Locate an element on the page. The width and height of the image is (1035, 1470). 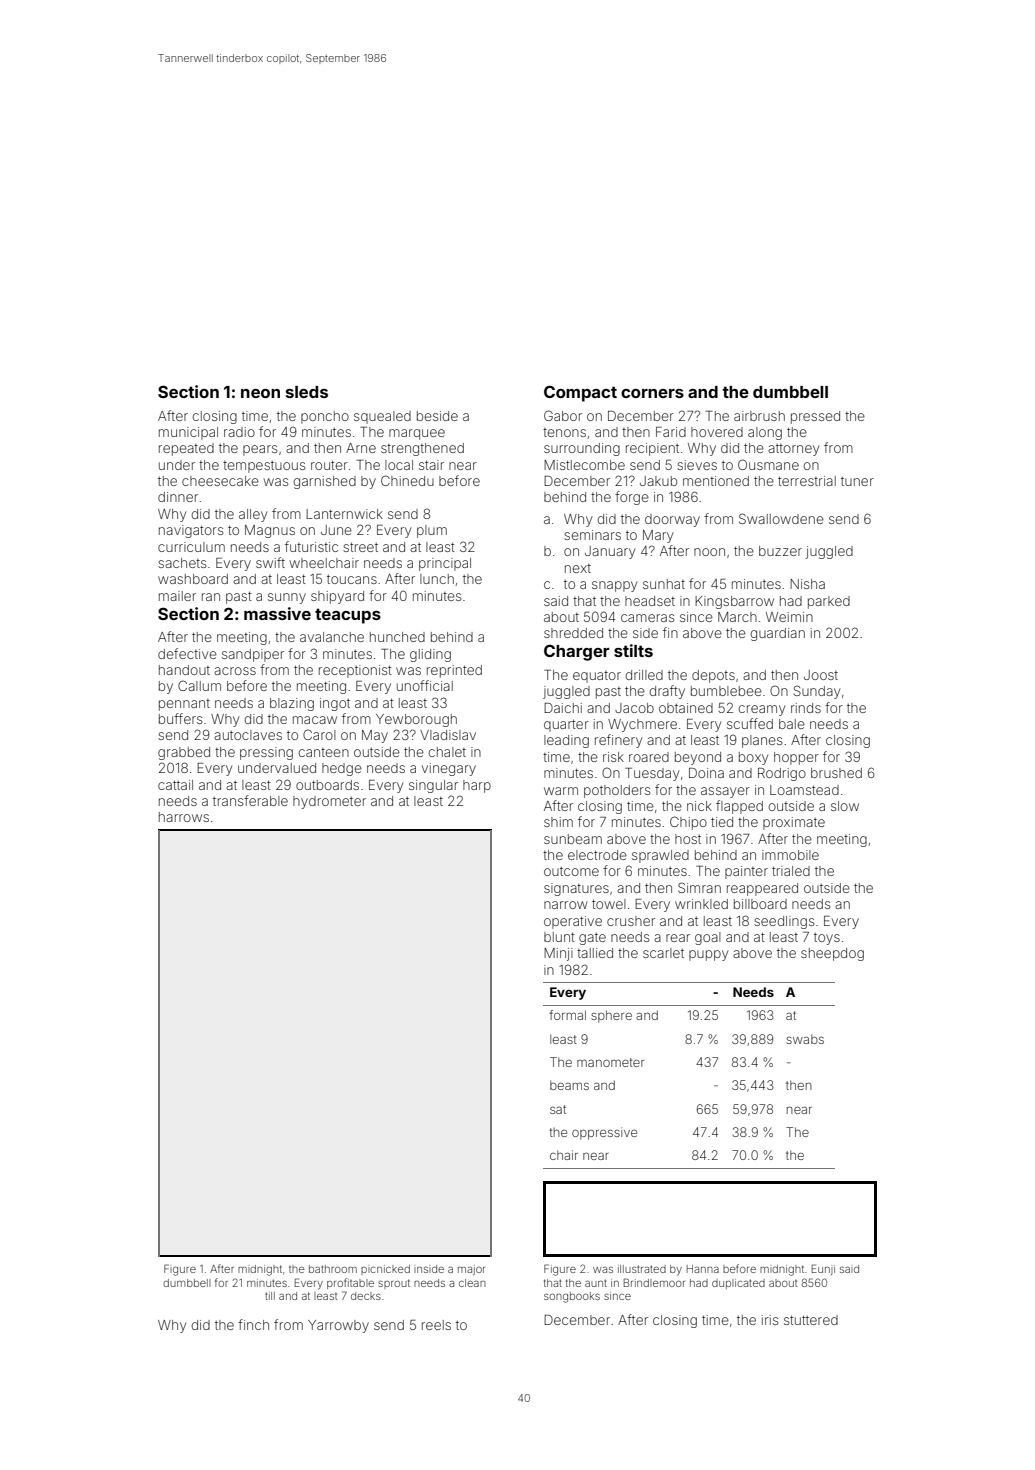
till is located at coordinates (270, 1296).
